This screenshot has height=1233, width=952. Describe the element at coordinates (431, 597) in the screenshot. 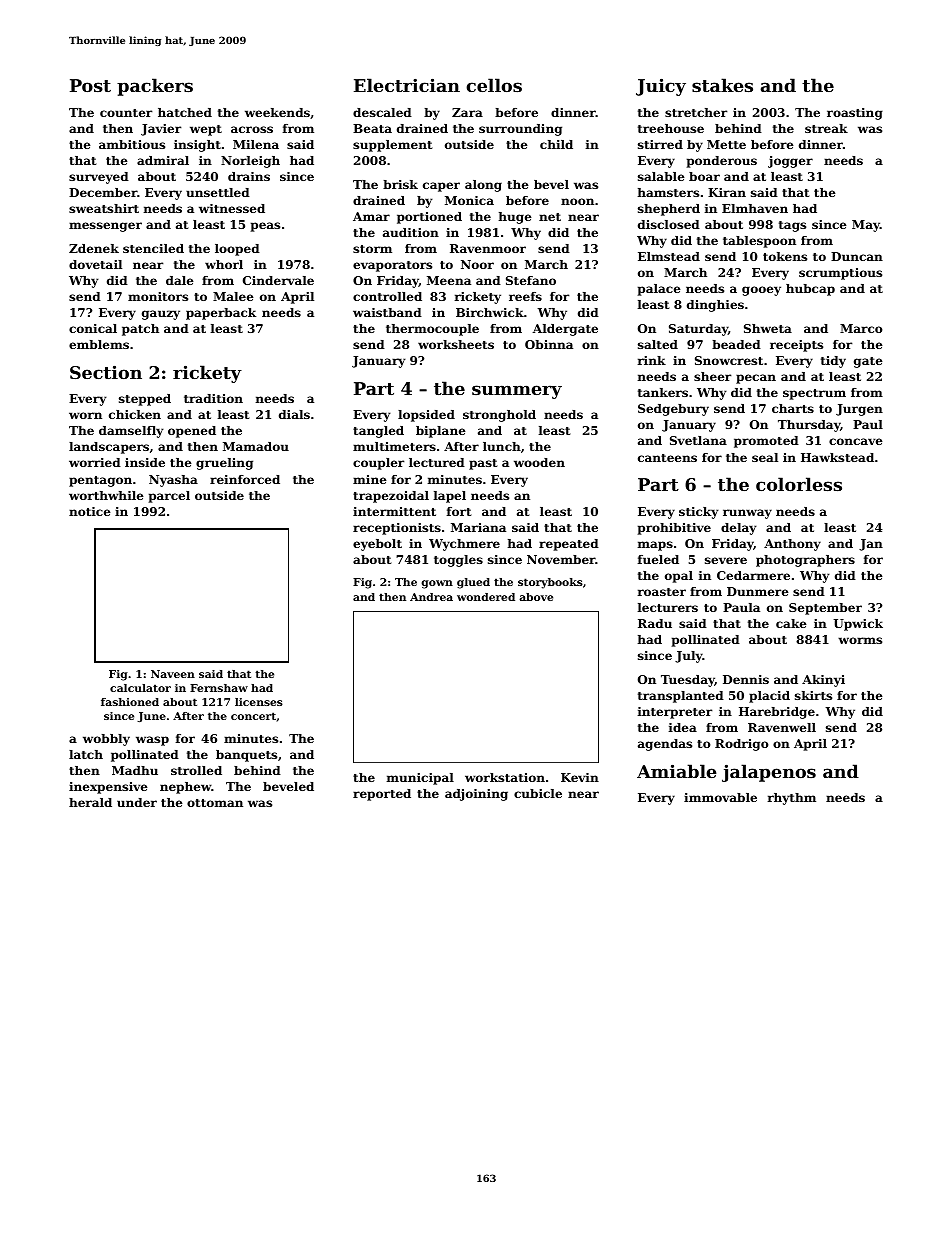

I see `Andrea` at that location.
